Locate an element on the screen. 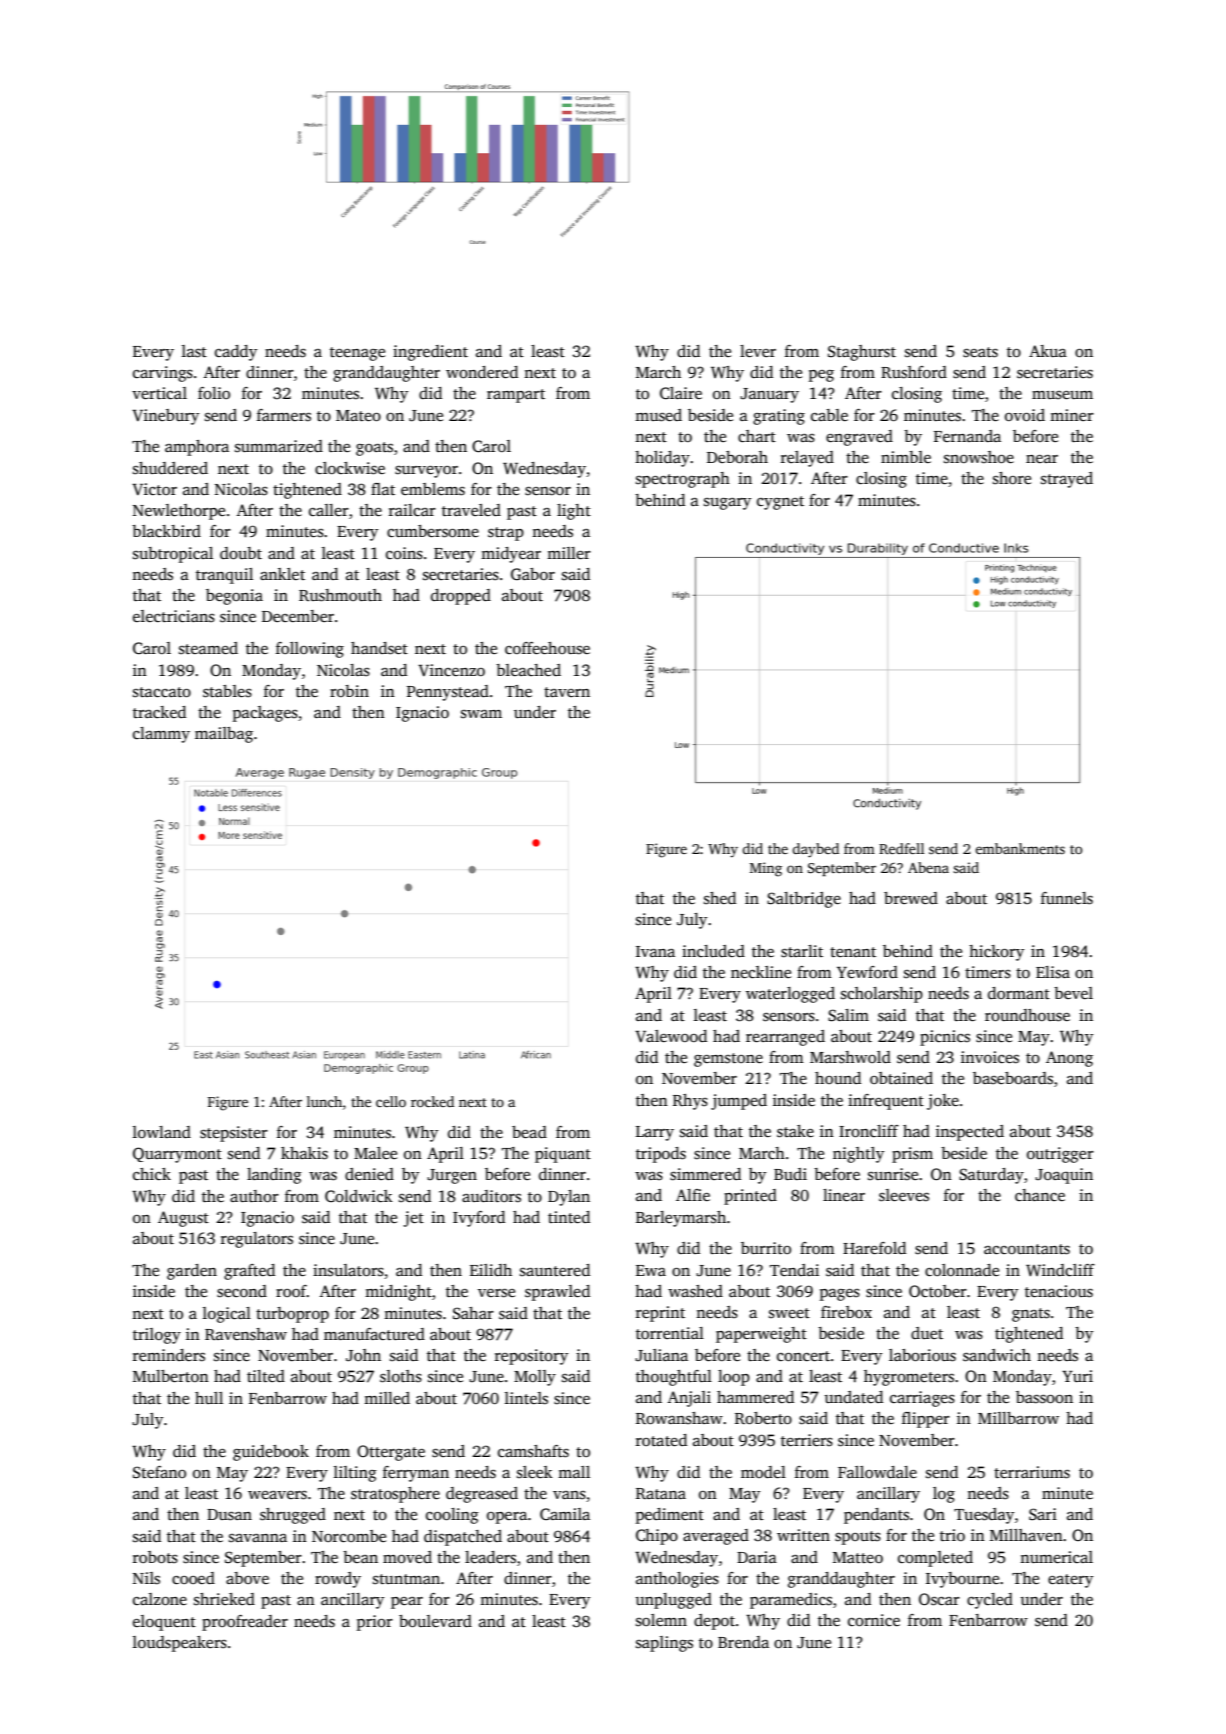 This screenshot has height=1734, width=1226. lever is located at coordinates (758, 351).
